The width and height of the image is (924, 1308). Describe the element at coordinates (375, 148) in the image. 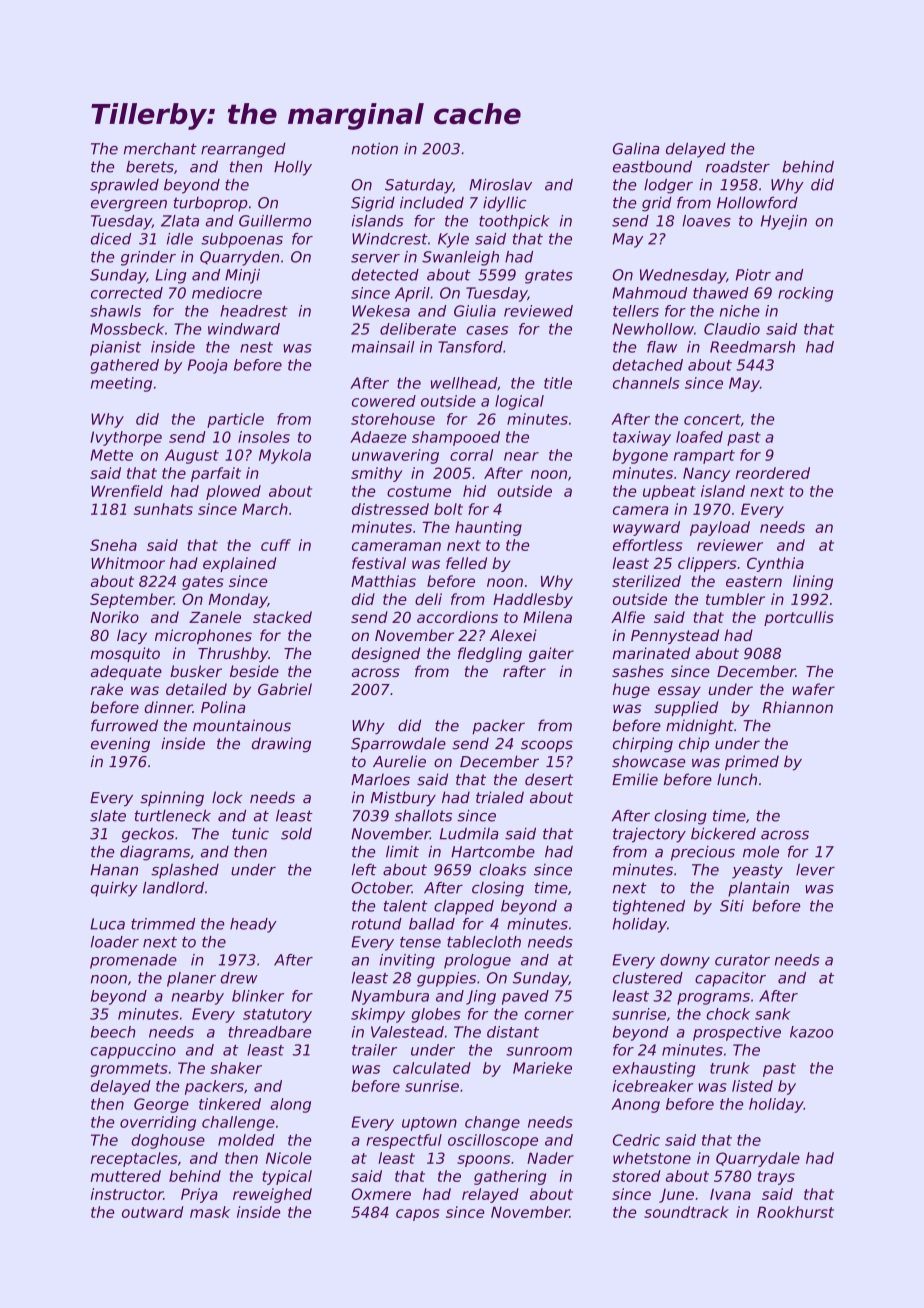

I see `notion` at that location.
